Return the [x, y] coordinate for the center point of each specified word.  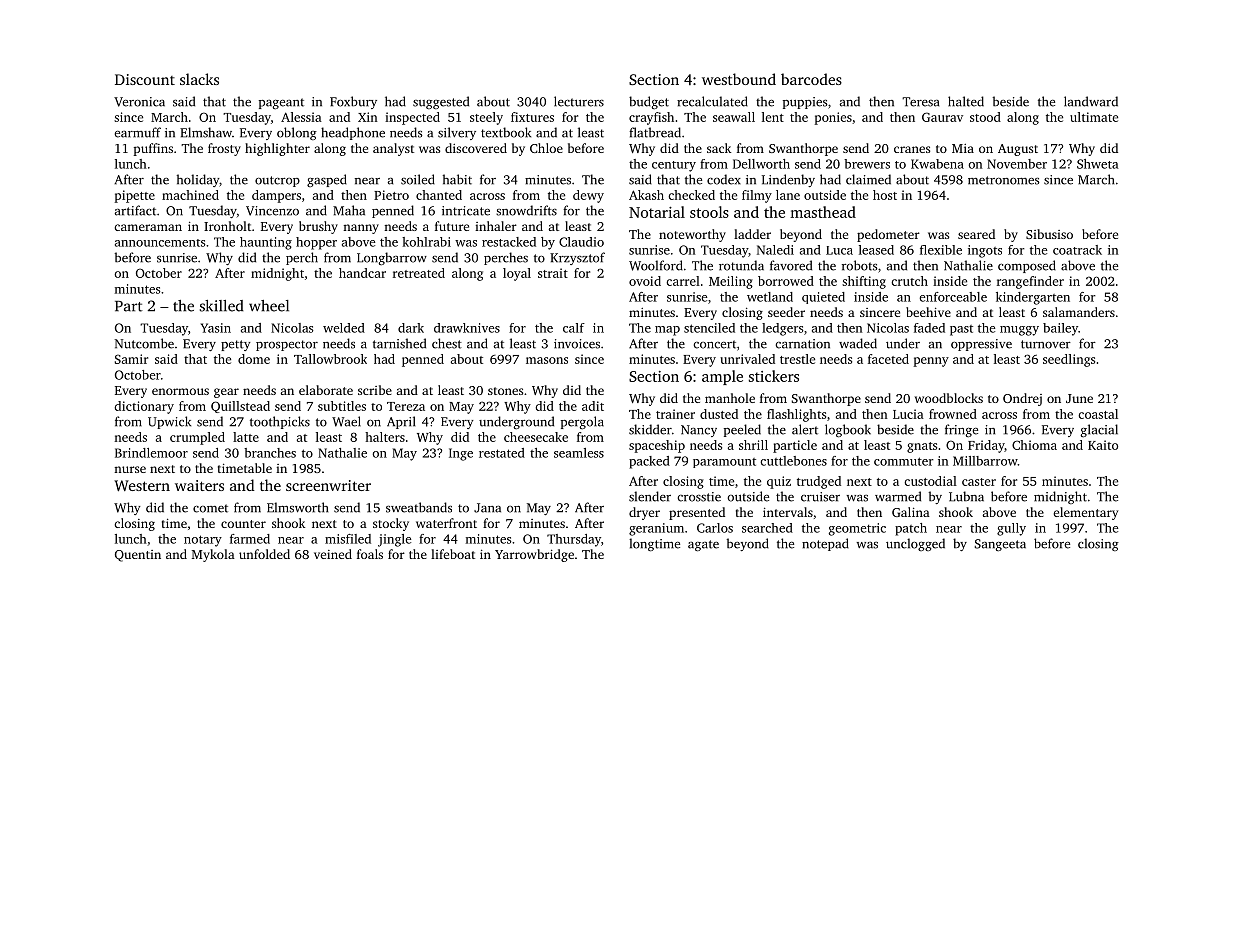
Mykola [213, 555]
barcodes [811, 79]
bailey [1060, 329]
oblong [297, 133]
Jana [487, 508]
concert [714, 344]
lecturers [579, 101]
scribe [375, 390]
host [885, 195]
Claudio [581, 242]
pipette [135, 196]
